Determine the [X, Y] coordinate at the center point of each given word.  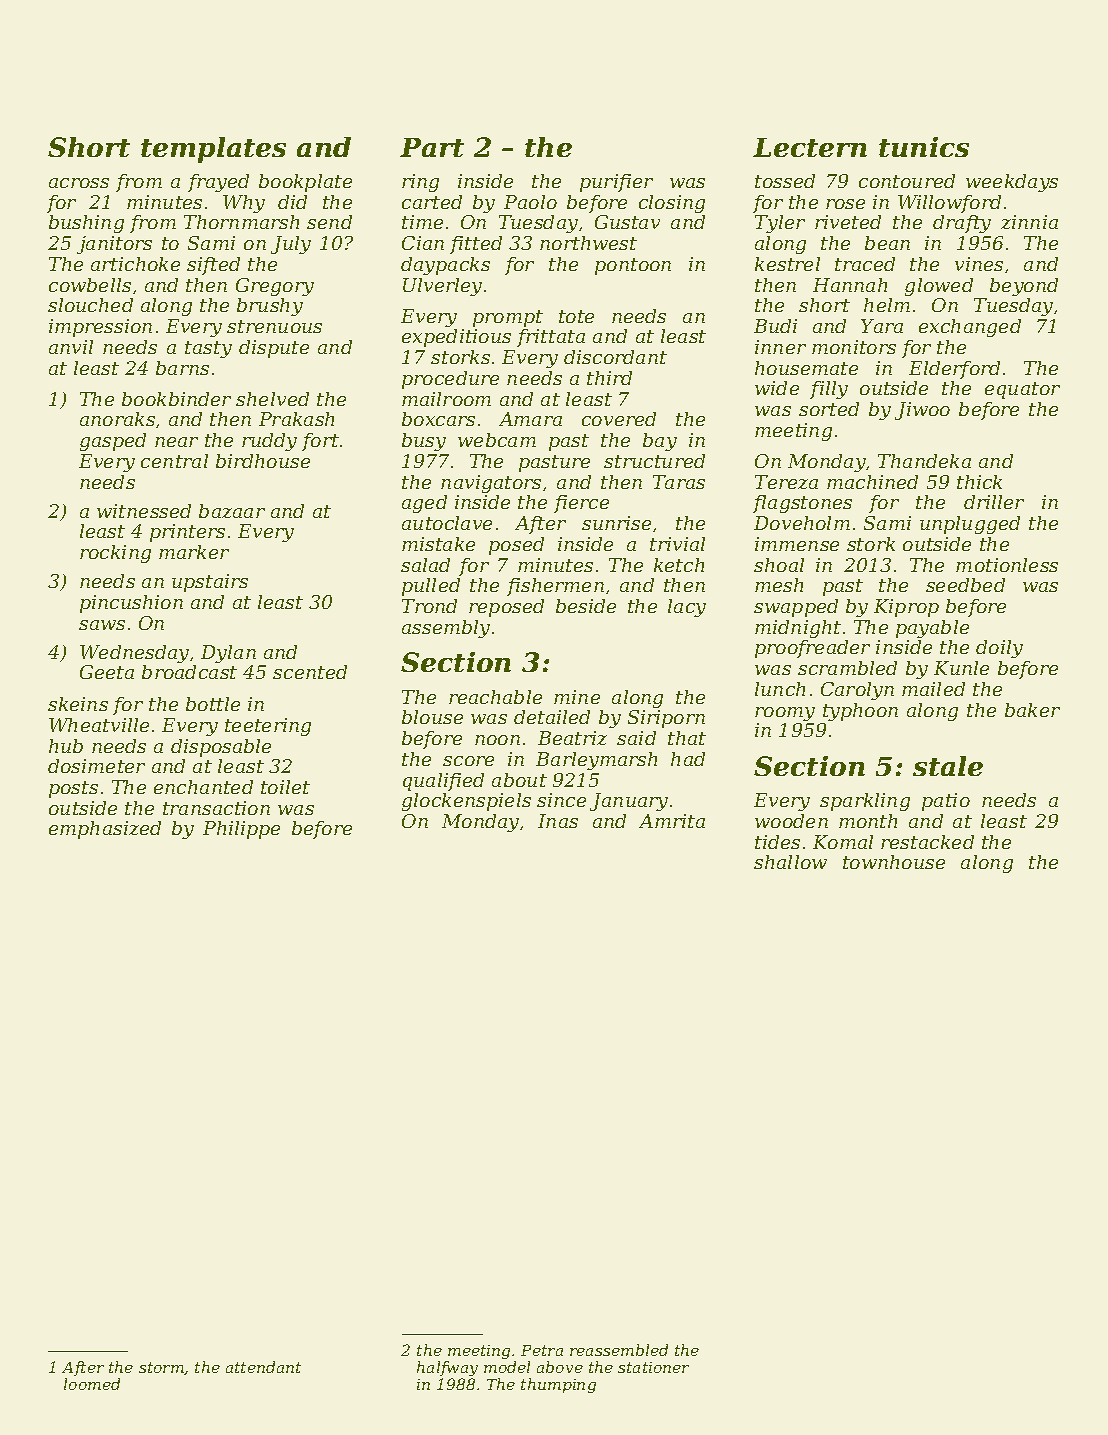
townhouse [894, 862]
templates [213, 150]
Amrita [672, 821]
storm [162, 1368]
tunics [924, 147]
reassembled [619, 1350]
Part [432, 147]
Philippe [241, 830]
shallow [790, 862]
